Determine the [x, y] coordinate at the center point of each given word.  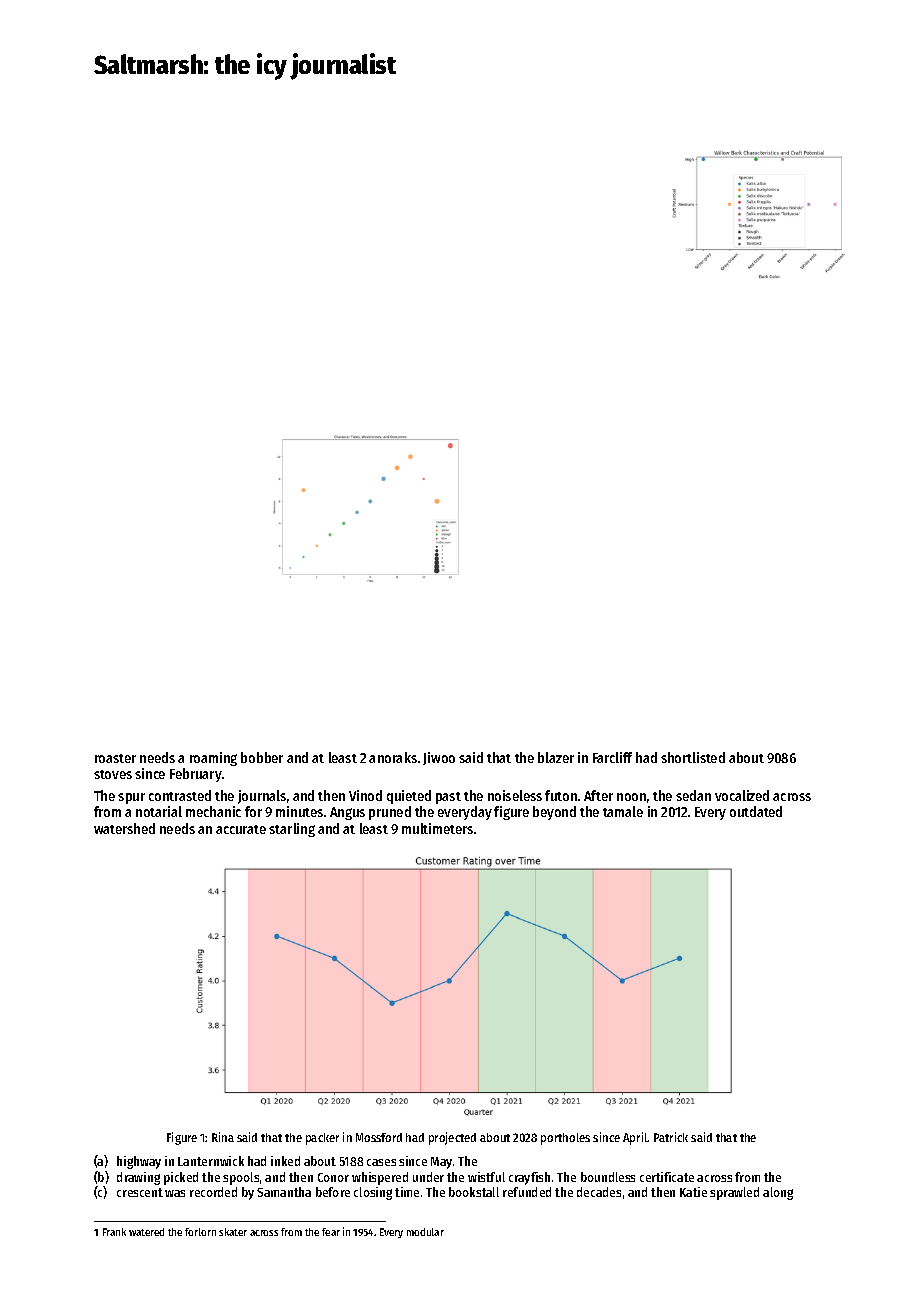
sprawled [734, 1193]
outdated [756, 811]
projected [452, 1138]
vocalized [742, 795]
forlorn [200, 1232]
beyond [554, 813]
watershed [124, 828]
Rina [223, 1137]
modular [425, 1232]
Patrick [671, 1137]
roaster [115, 758]
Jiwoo [439, 758]
